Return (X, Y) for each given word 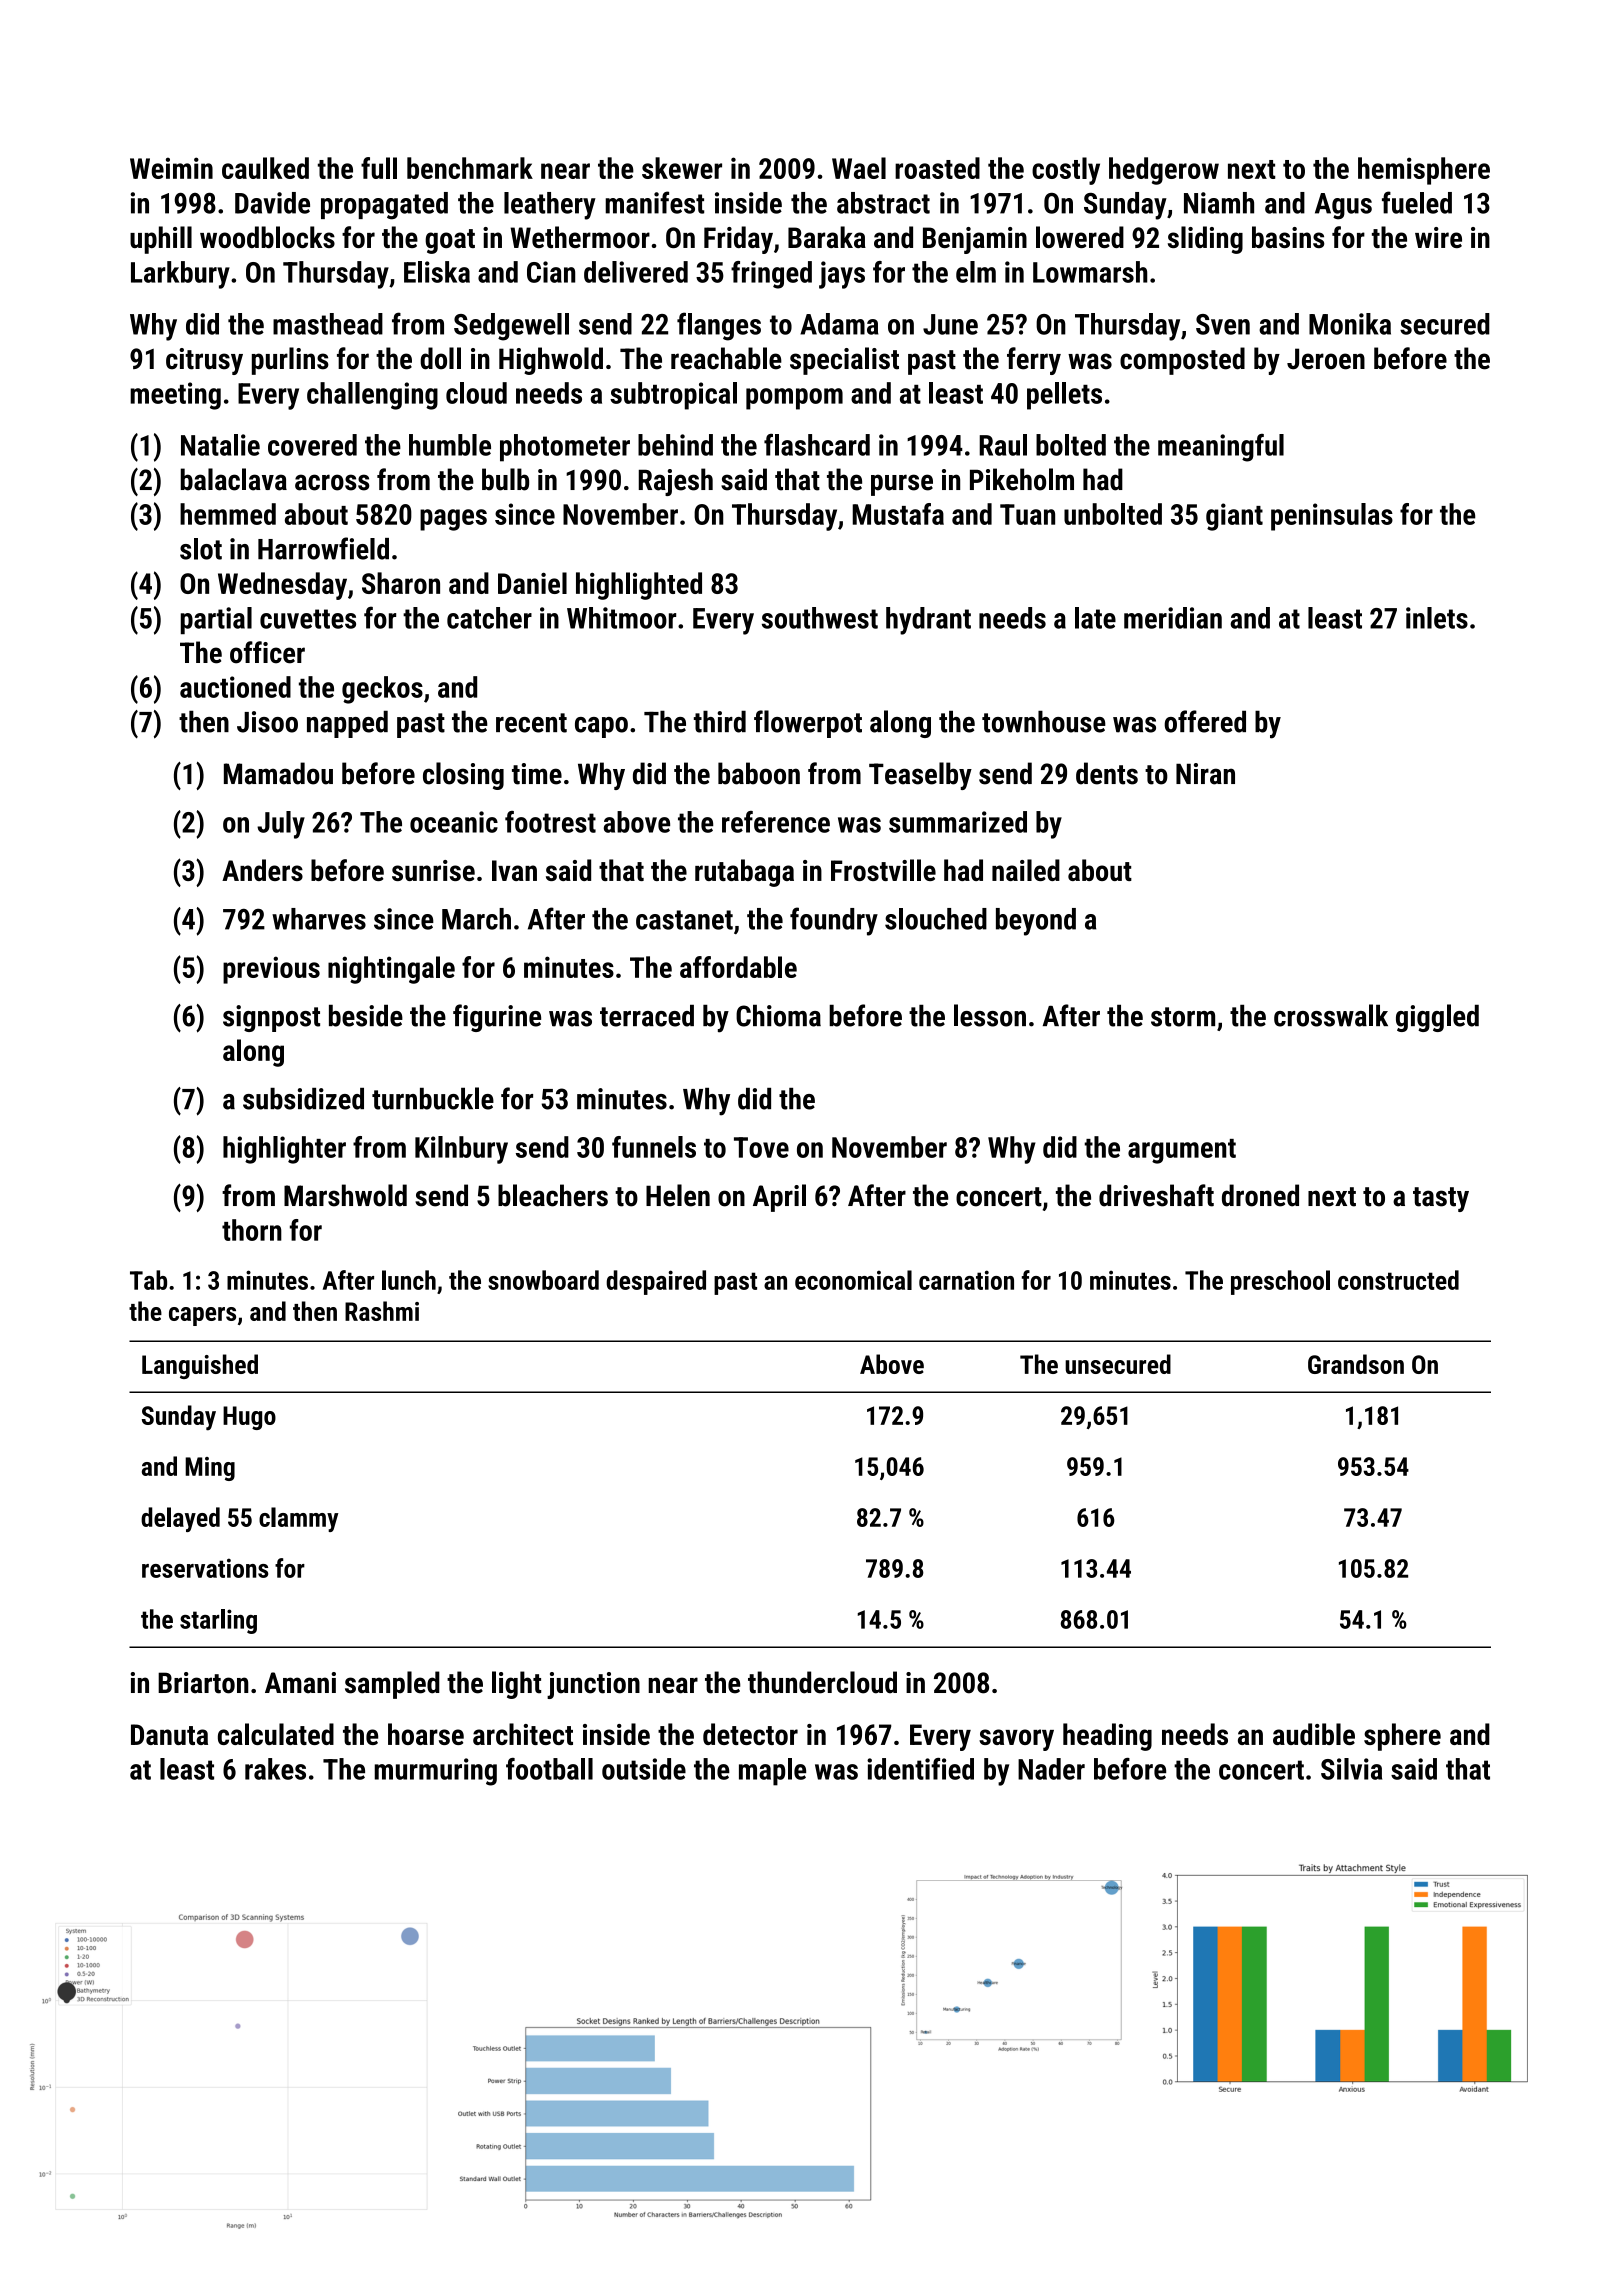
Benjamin (975, 240)
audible (1314, 1734)
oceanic (454, 822)
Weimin (171, 168)
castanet (684, 920)
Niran (1205, 774)
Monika (1350, 324)
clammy (299, 1519)
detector (750, 1734)
